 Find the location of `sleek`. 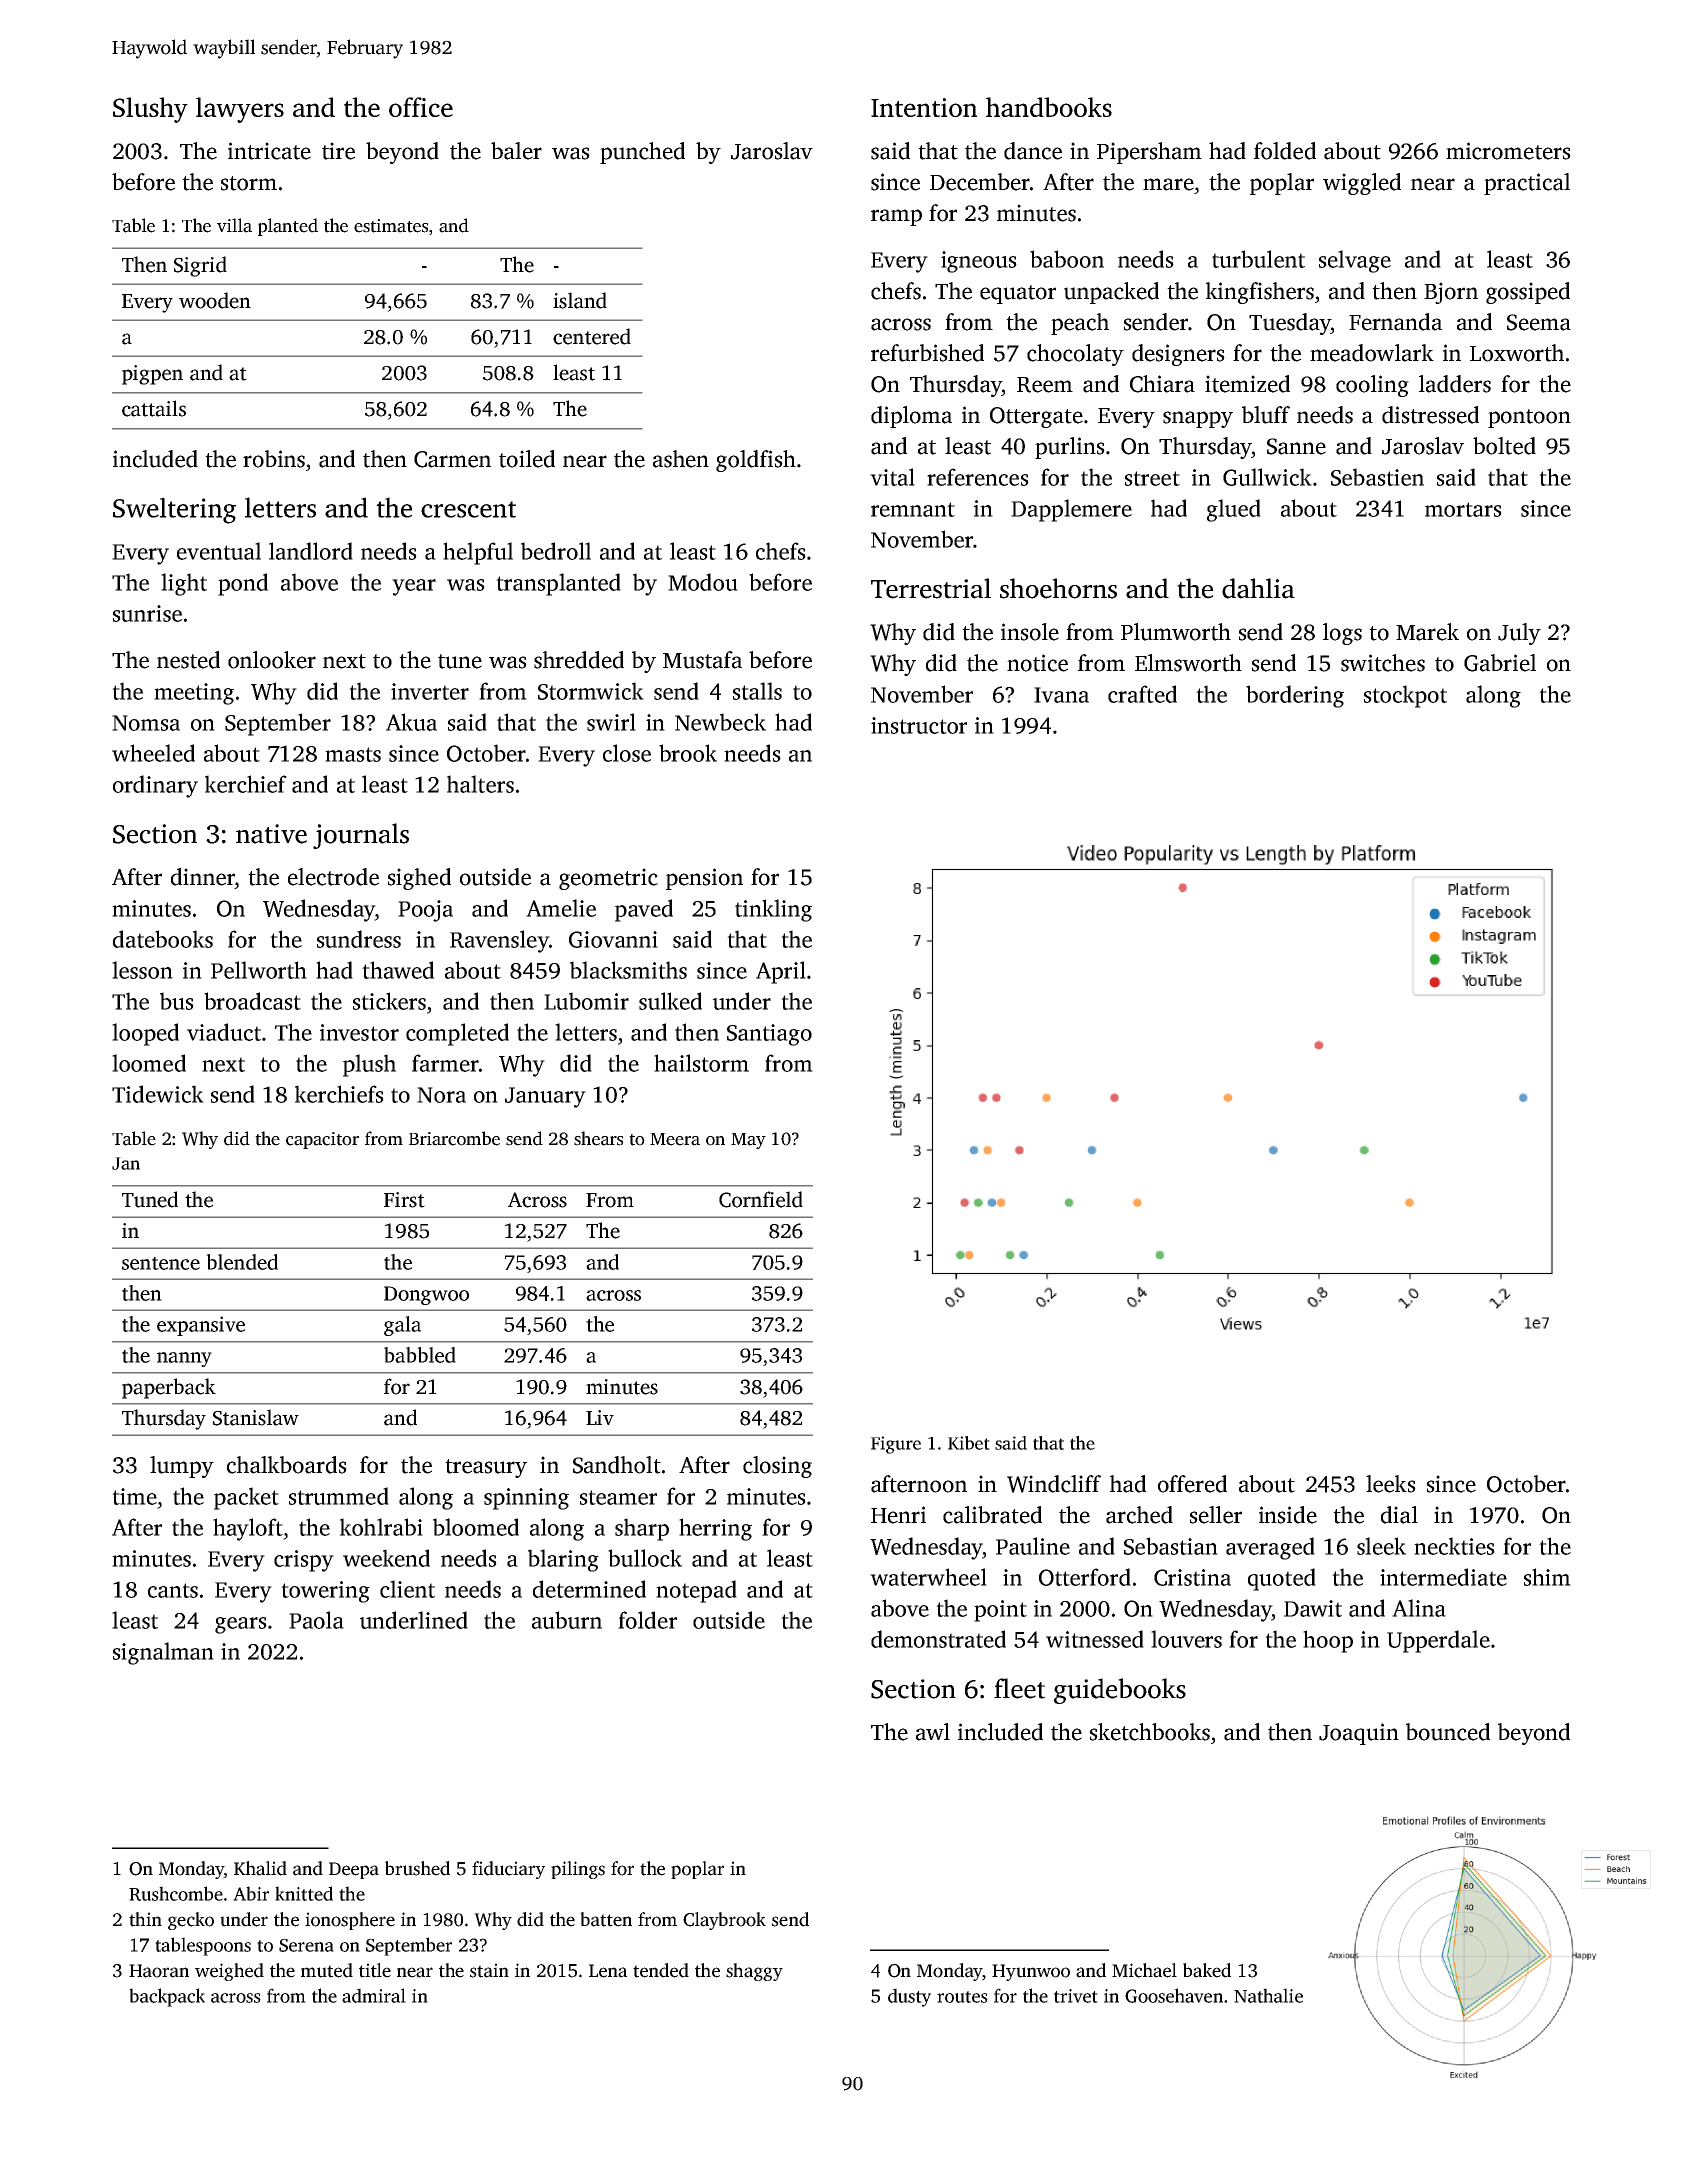

sleek is located at coordinates (1381, 1546).
